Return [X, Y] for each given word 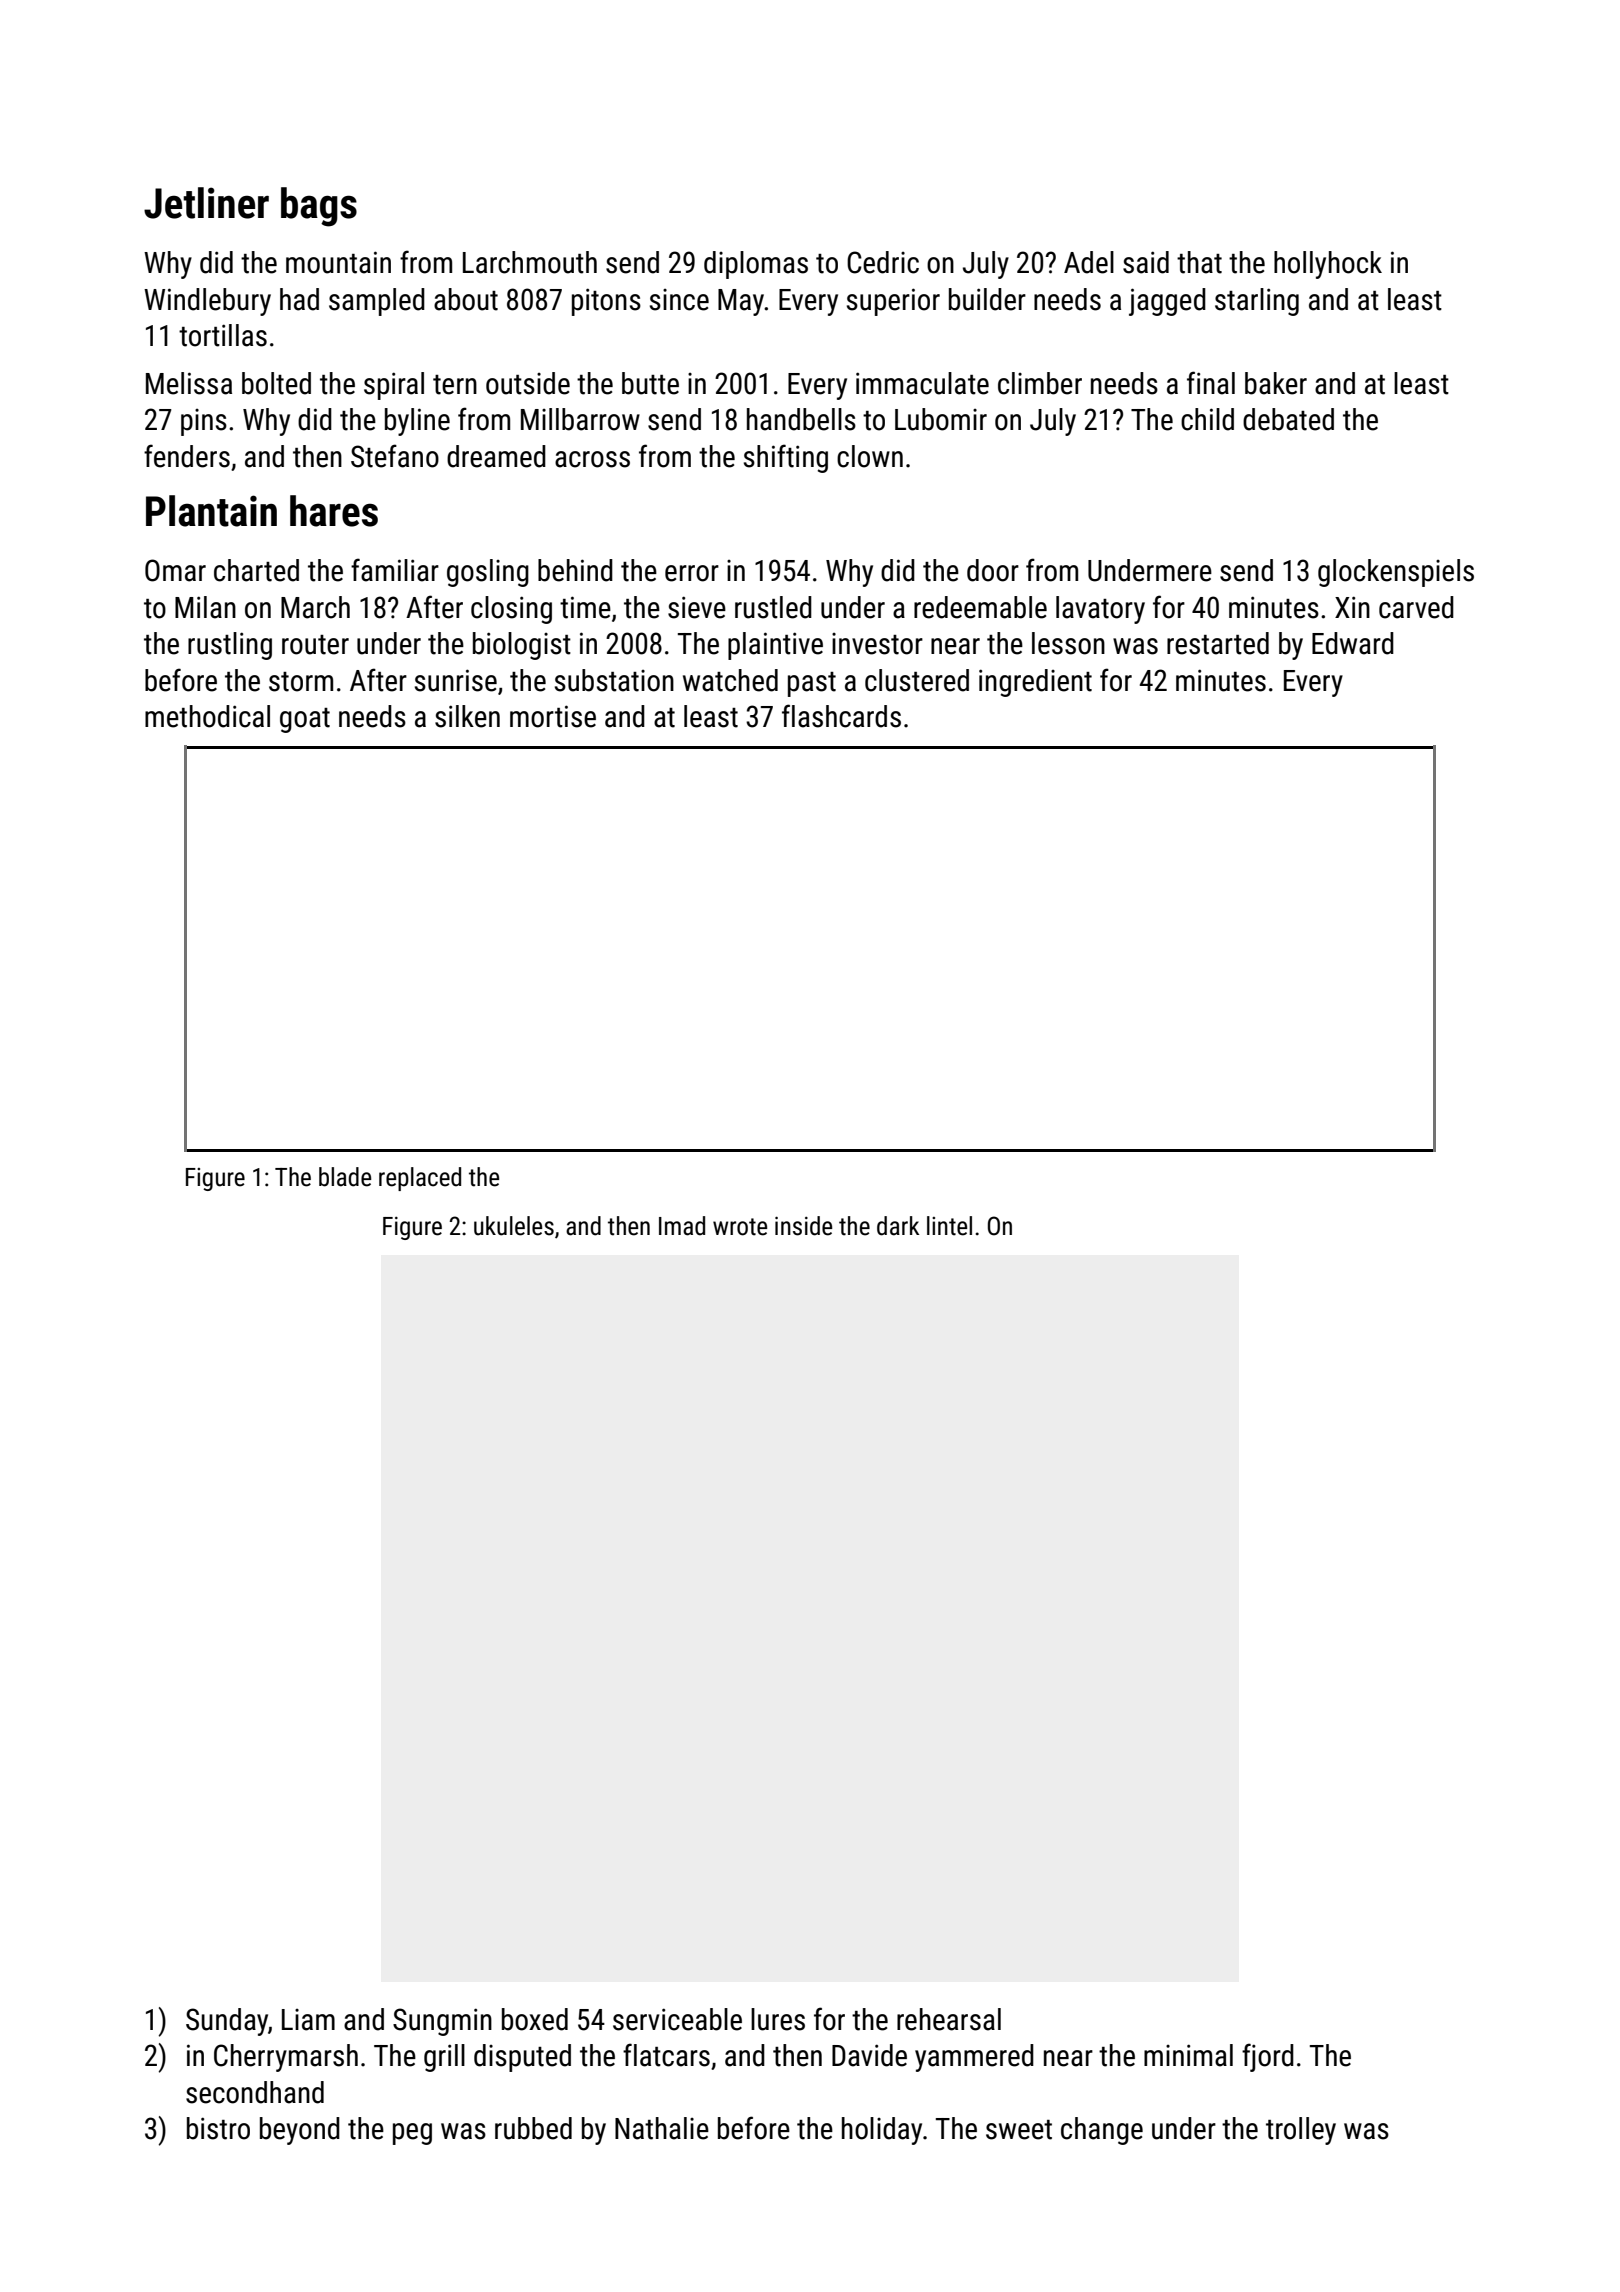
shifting [786, 458]
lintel [949, 1226]
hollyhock [1328, 265]
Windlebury [207, 302]
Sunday [227, 2022]
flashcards [841, 716]
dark [898, 1226]
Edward [1353, 643]
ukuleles [514, 1226]
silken [467, 716]
